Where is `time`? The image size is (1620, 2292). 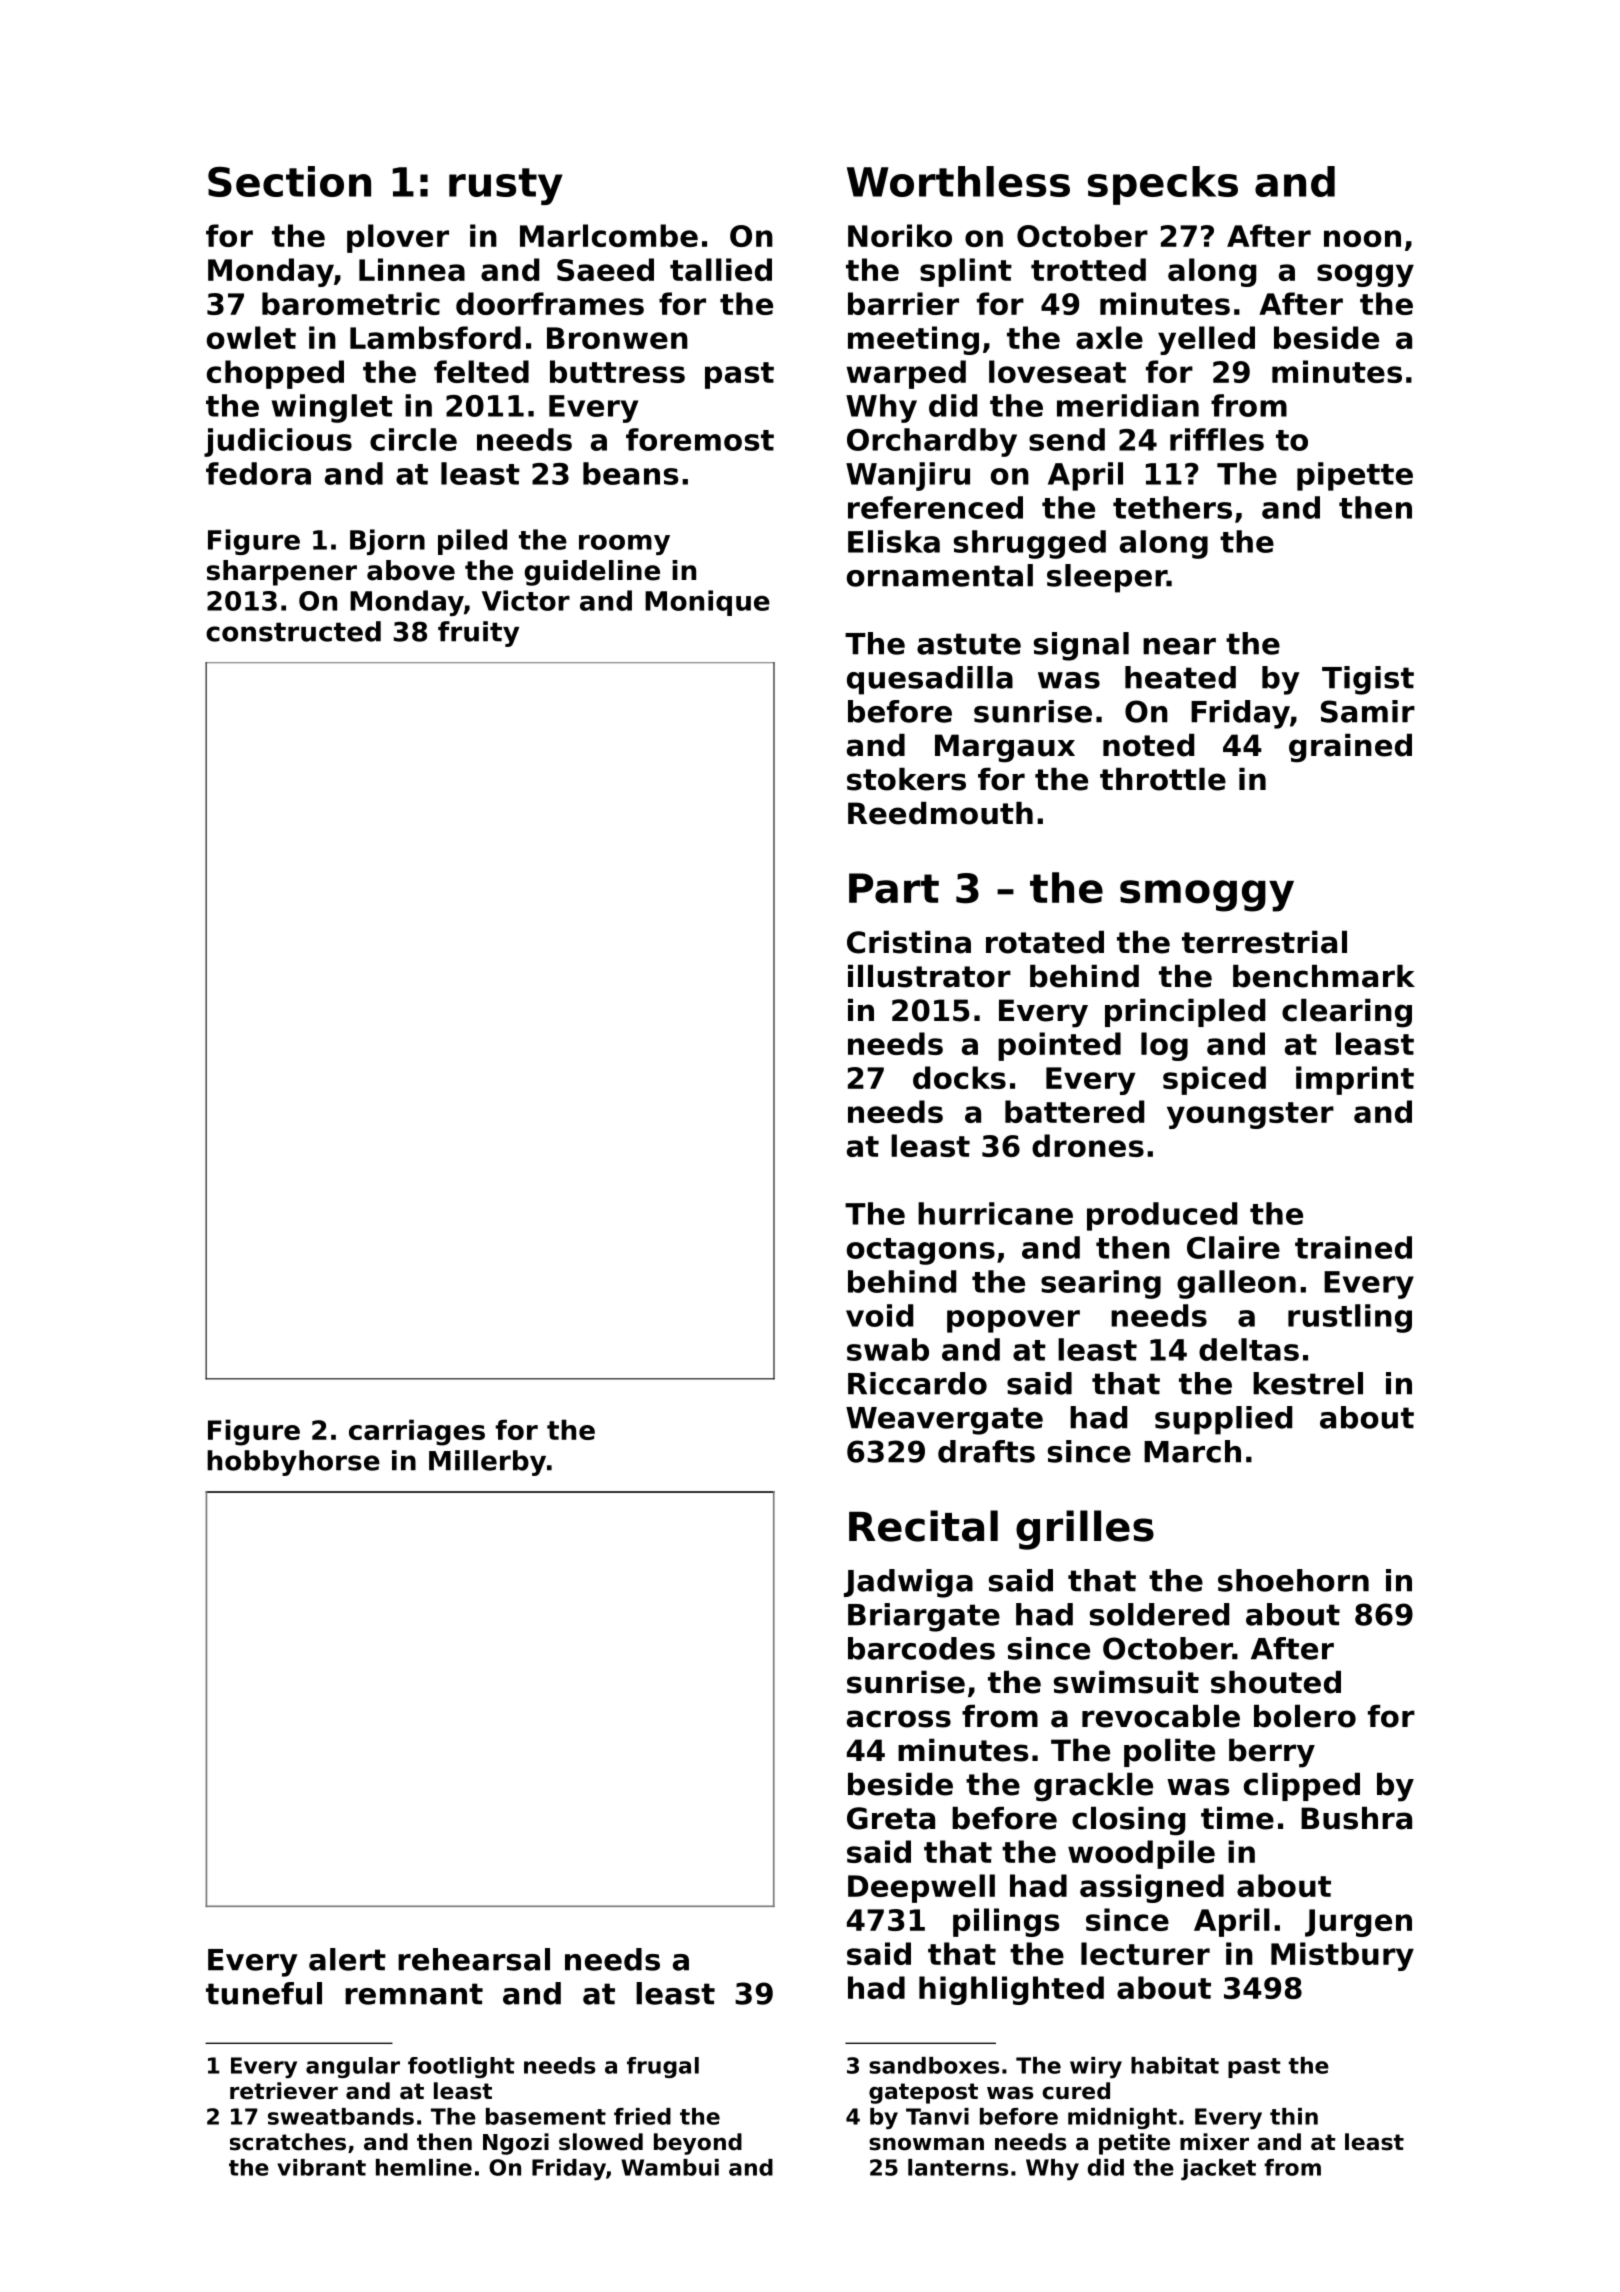
time is located at coordinates (1237, 1818).
